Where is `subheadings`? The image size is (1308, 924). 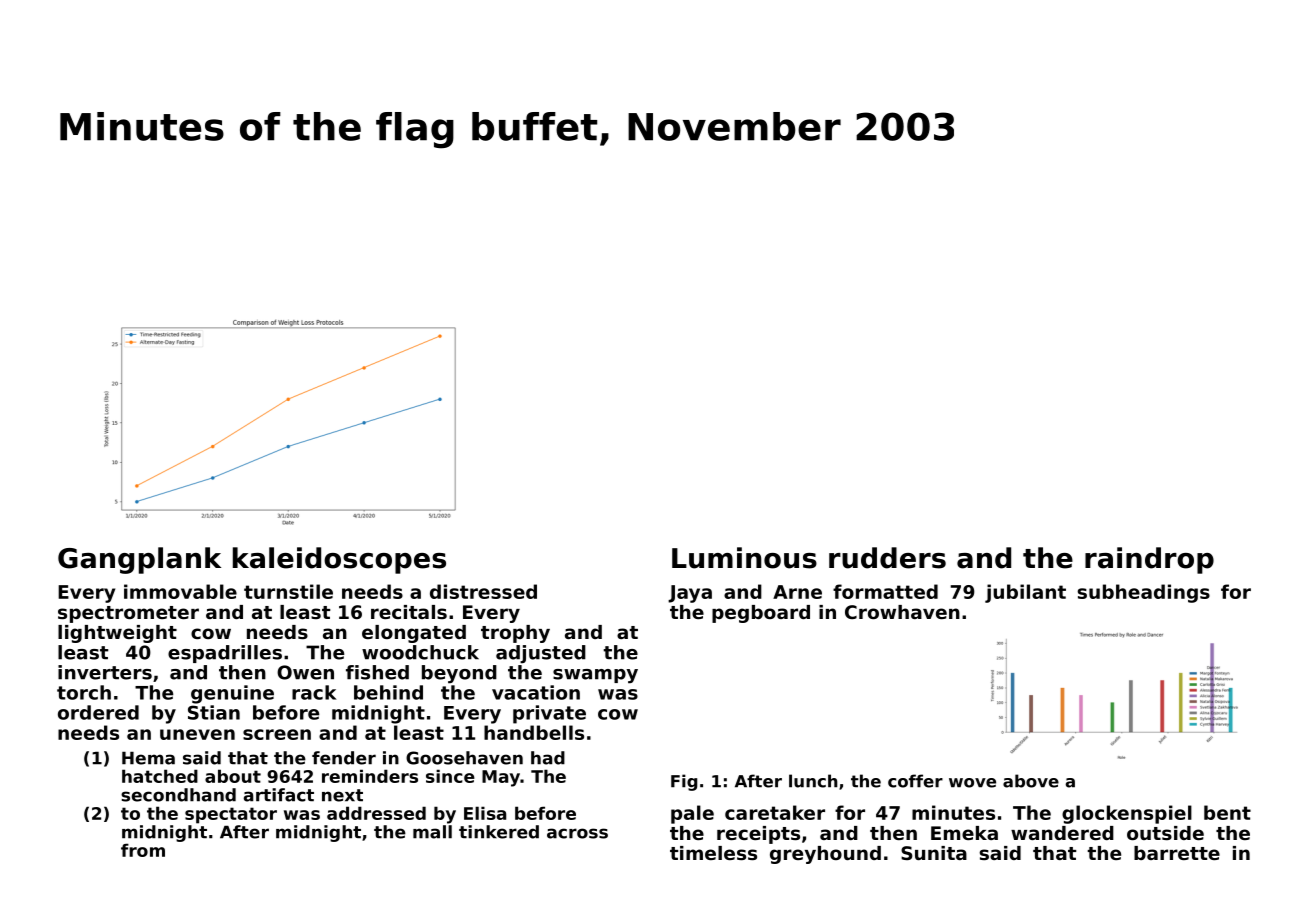
subheadings is located at coordinates (1143, 593).
